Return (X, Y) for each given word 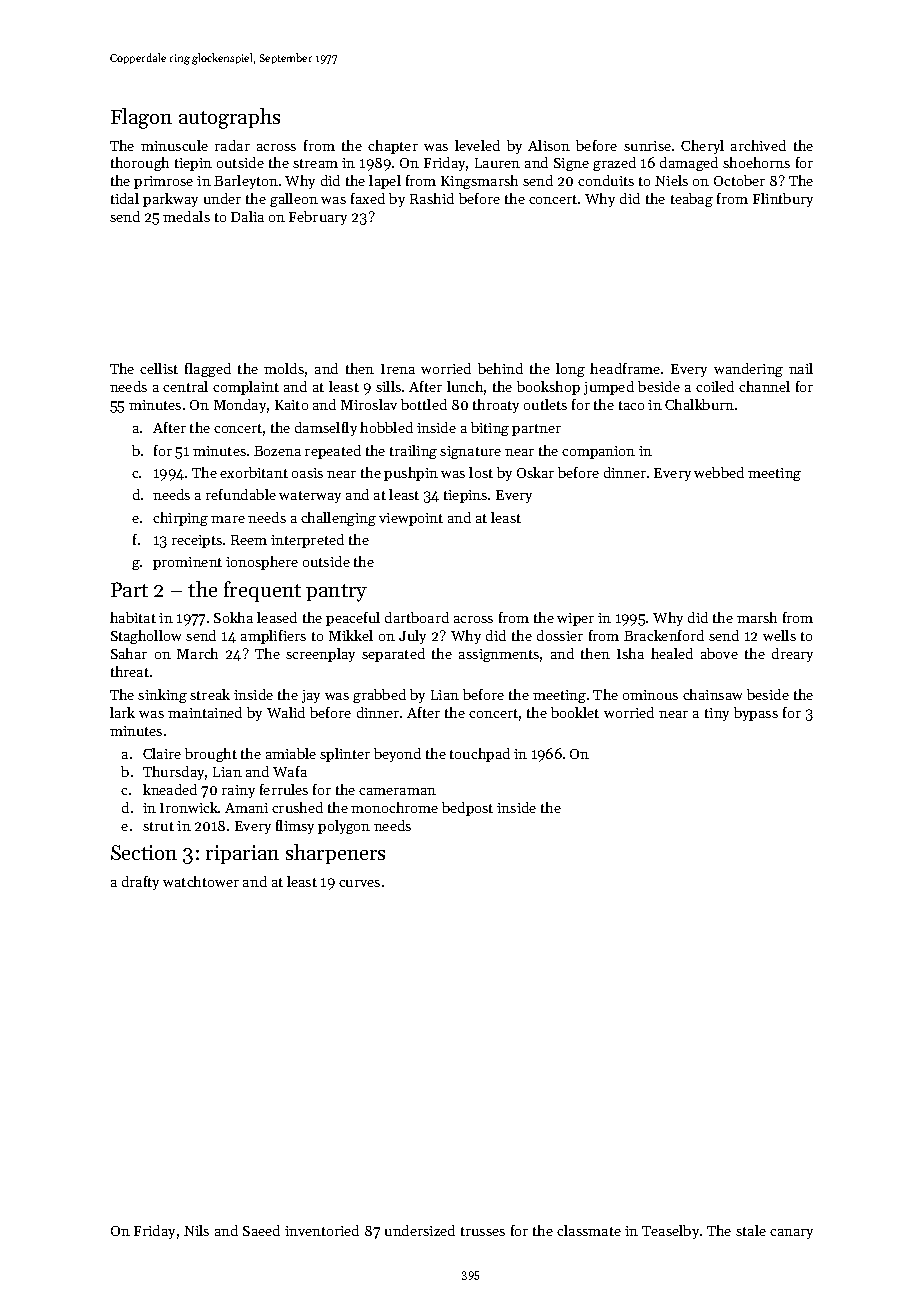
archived (758, 145)
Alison (549, 145)
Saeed (261, 1230)
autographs (229, 118)
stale (751, 1230)
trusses (483, 1231)
